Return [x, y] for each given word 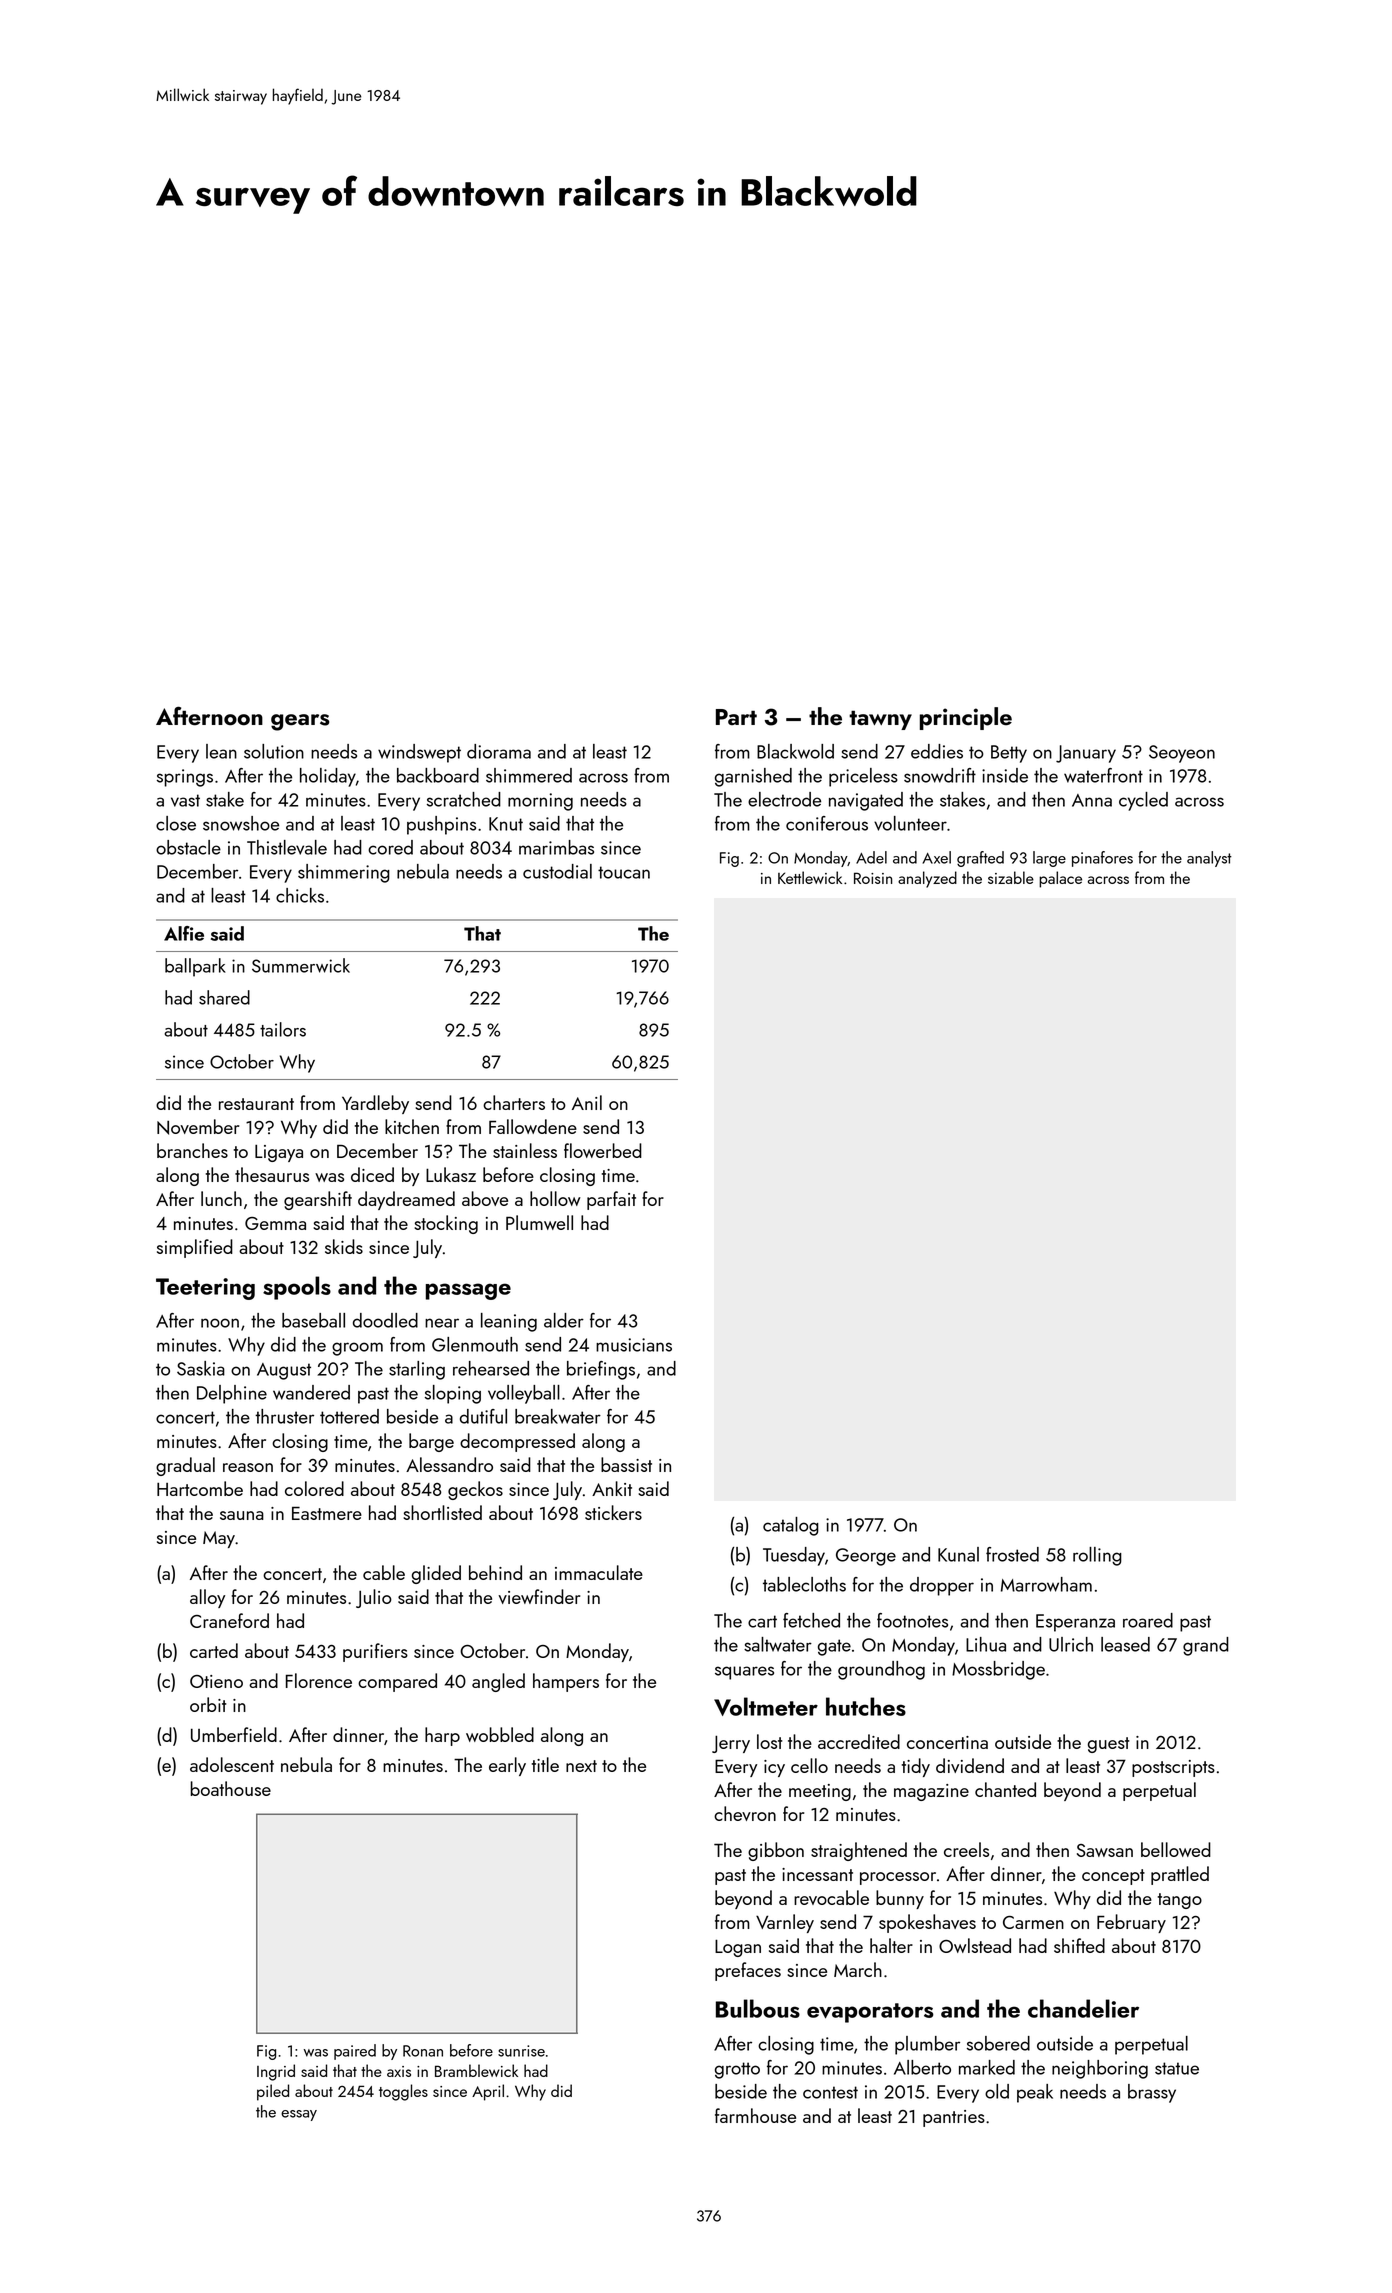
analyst [1209, 859]
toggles [403, 2092]
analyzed [927, 879]
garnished [753, 777]
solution [274, 751]
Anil [587, 1102]
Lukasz [451, 1174]
